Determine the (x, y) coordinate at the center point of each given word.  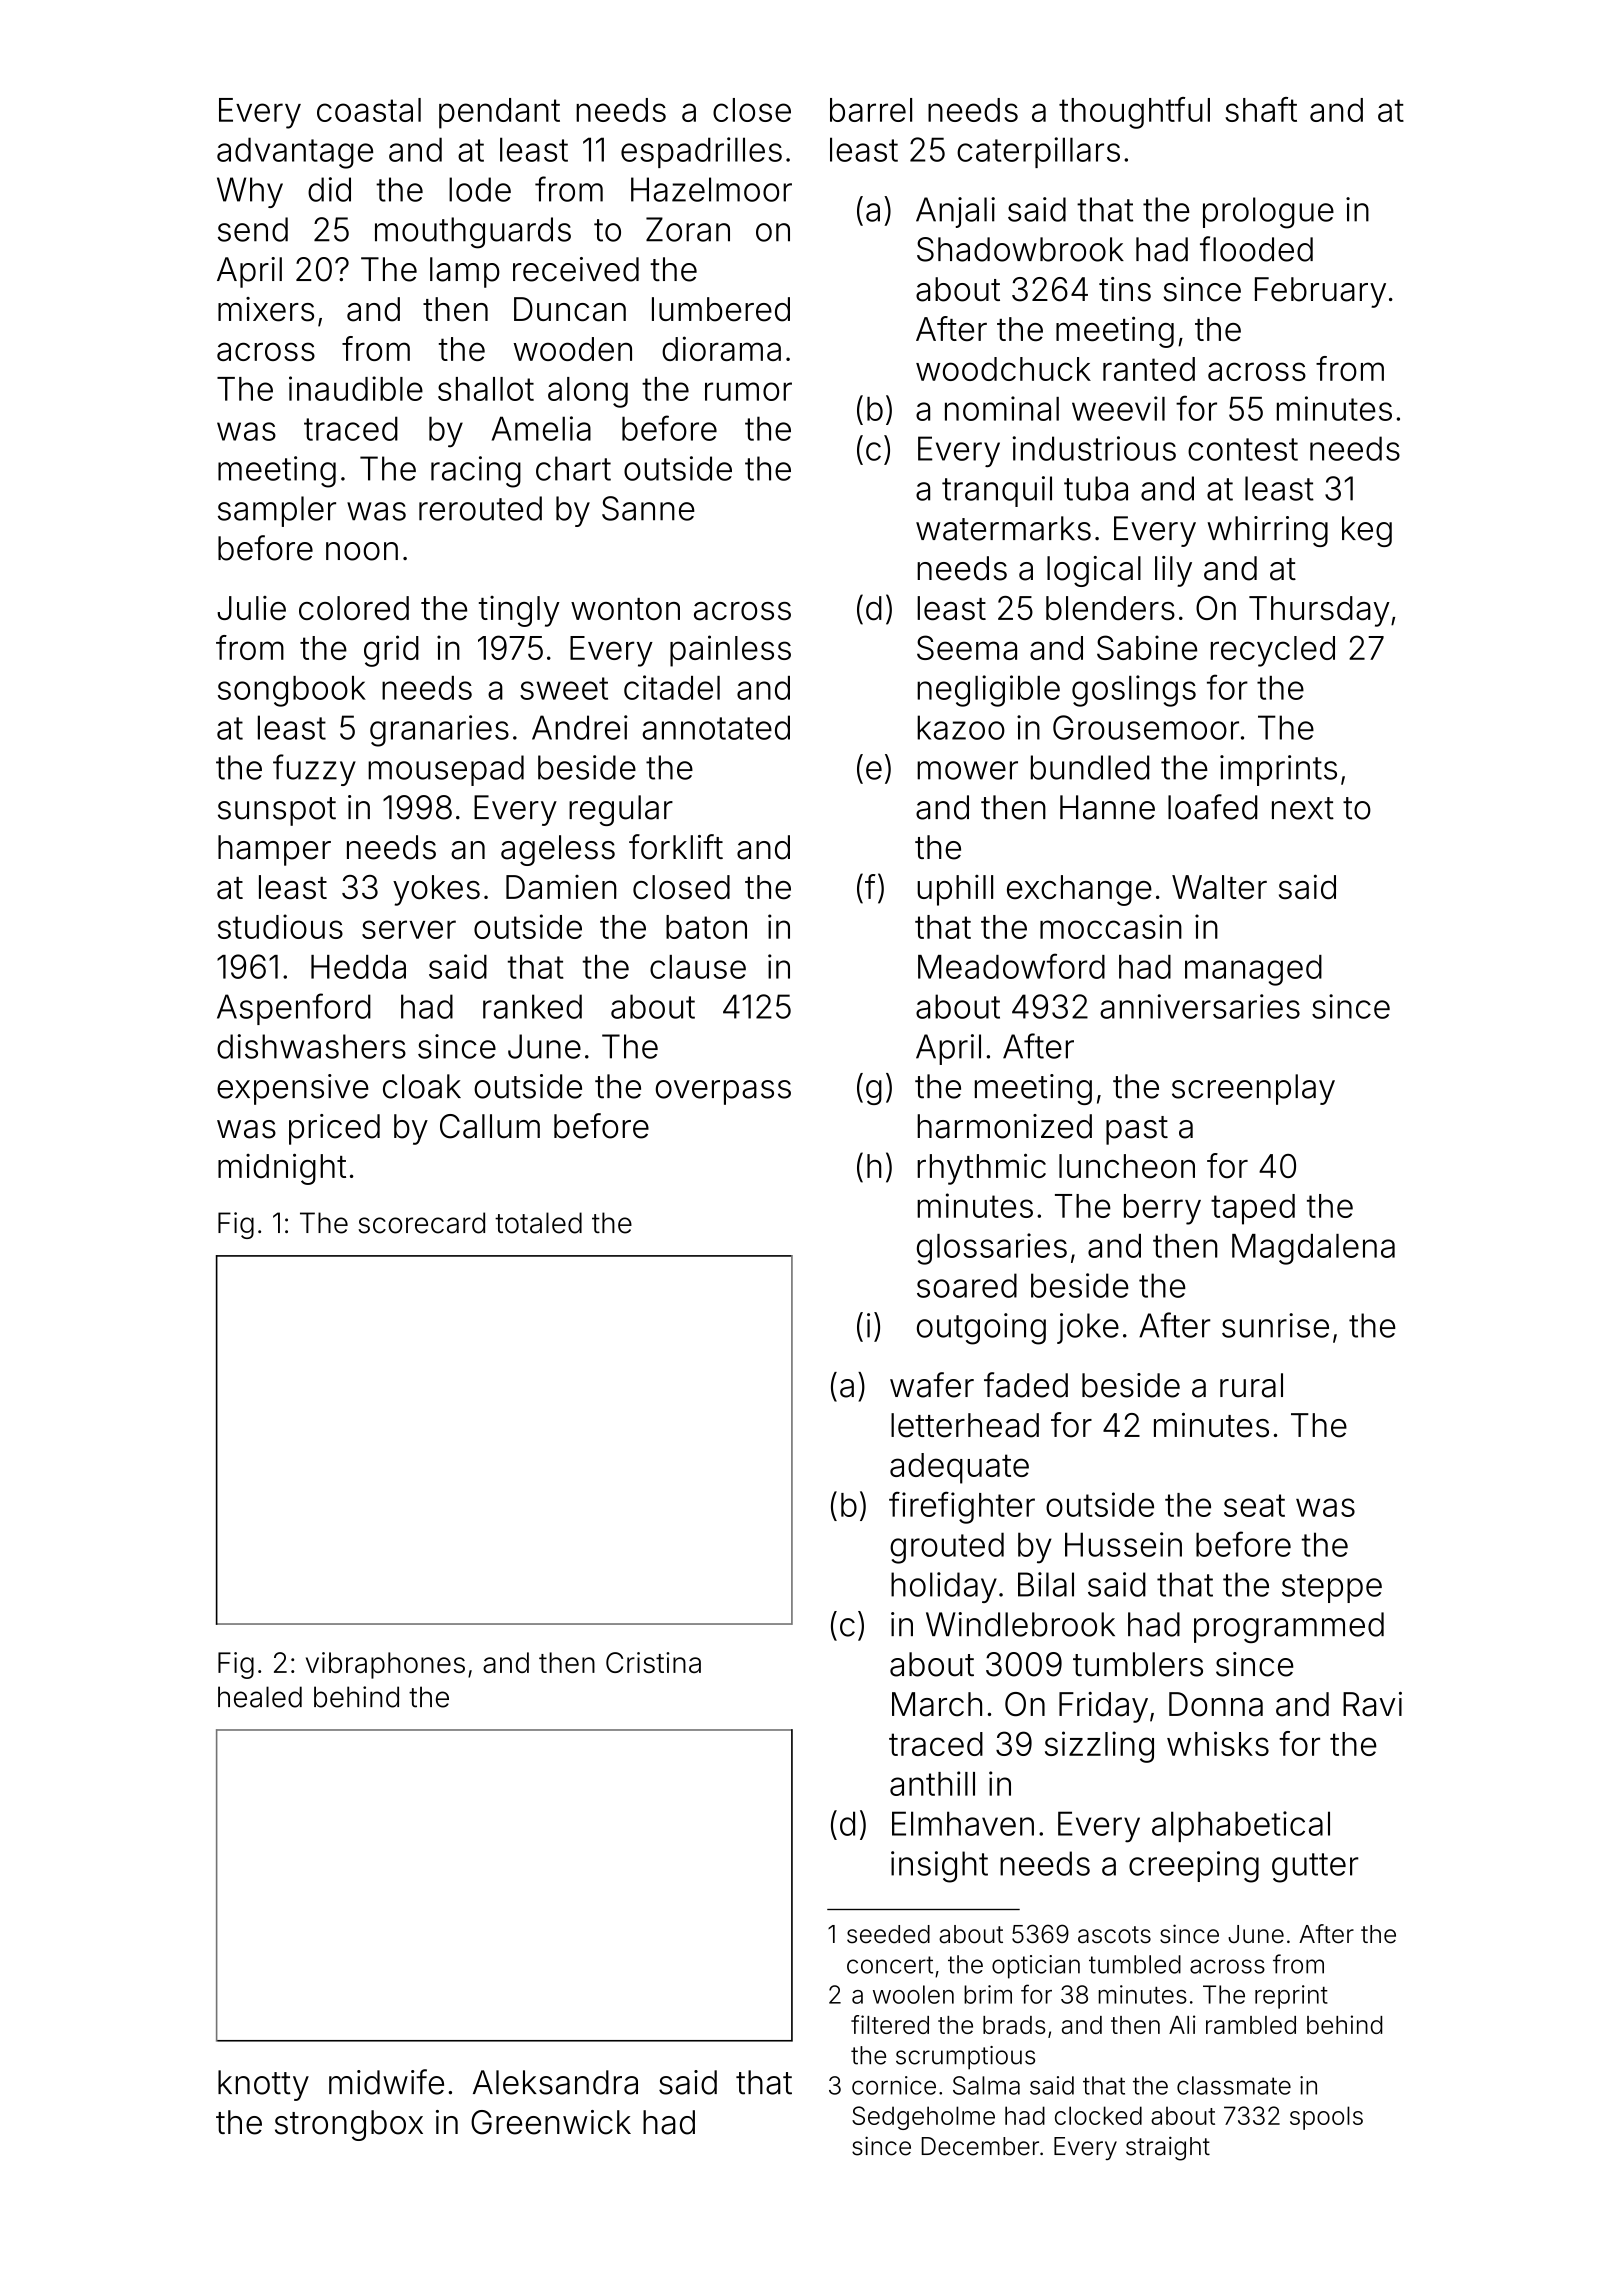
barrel (871, 110)
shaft (1261, 109)
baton (706, 927)
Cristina (653, 1662)
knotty (263, 2085)
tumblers (1138, 1664)
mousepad (446, 770)
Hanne (1107, 807)
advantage (295, 153)
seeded (888, 1934)
